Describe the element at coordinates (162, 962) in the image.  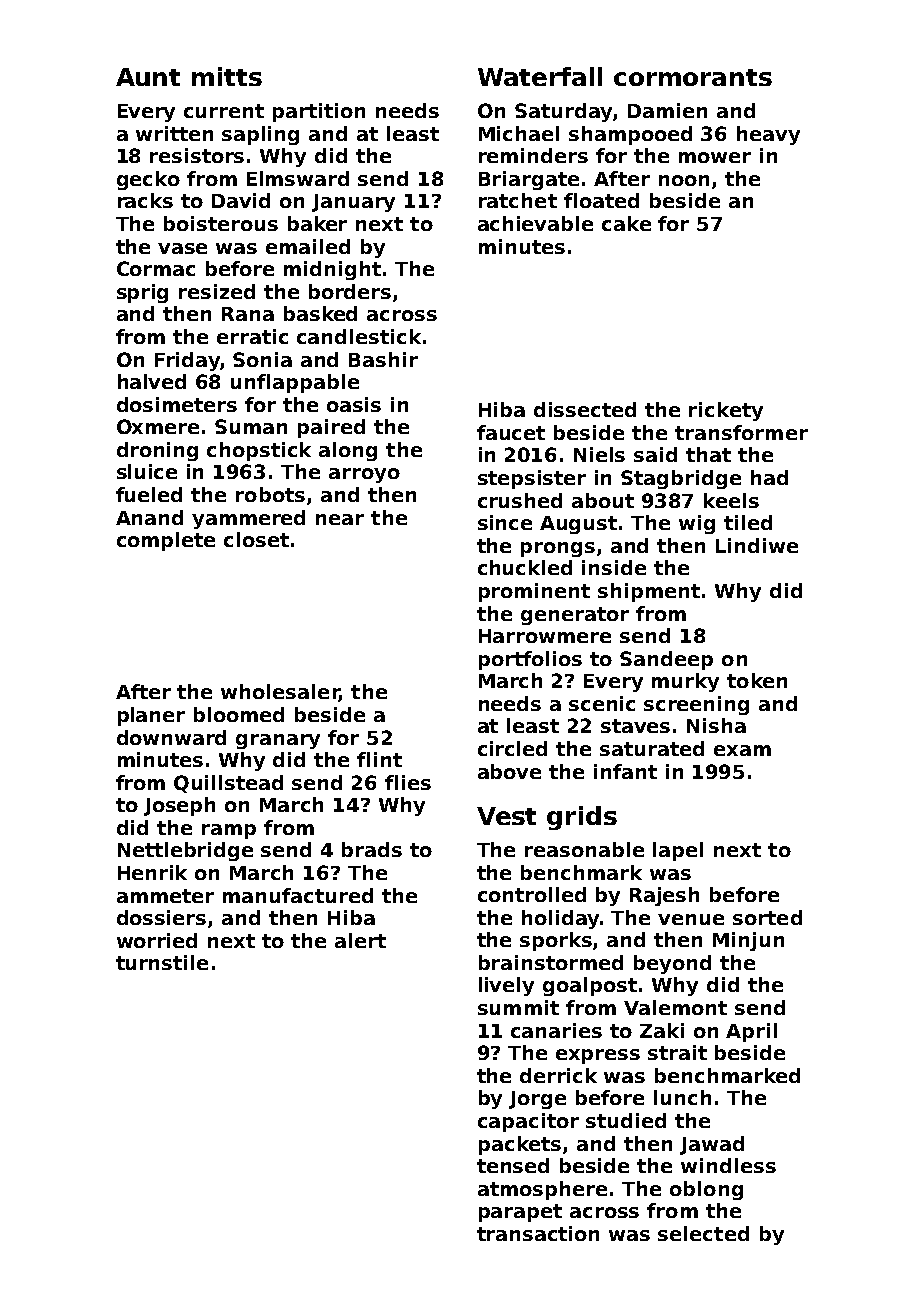
I see `turnstile` at that location.
